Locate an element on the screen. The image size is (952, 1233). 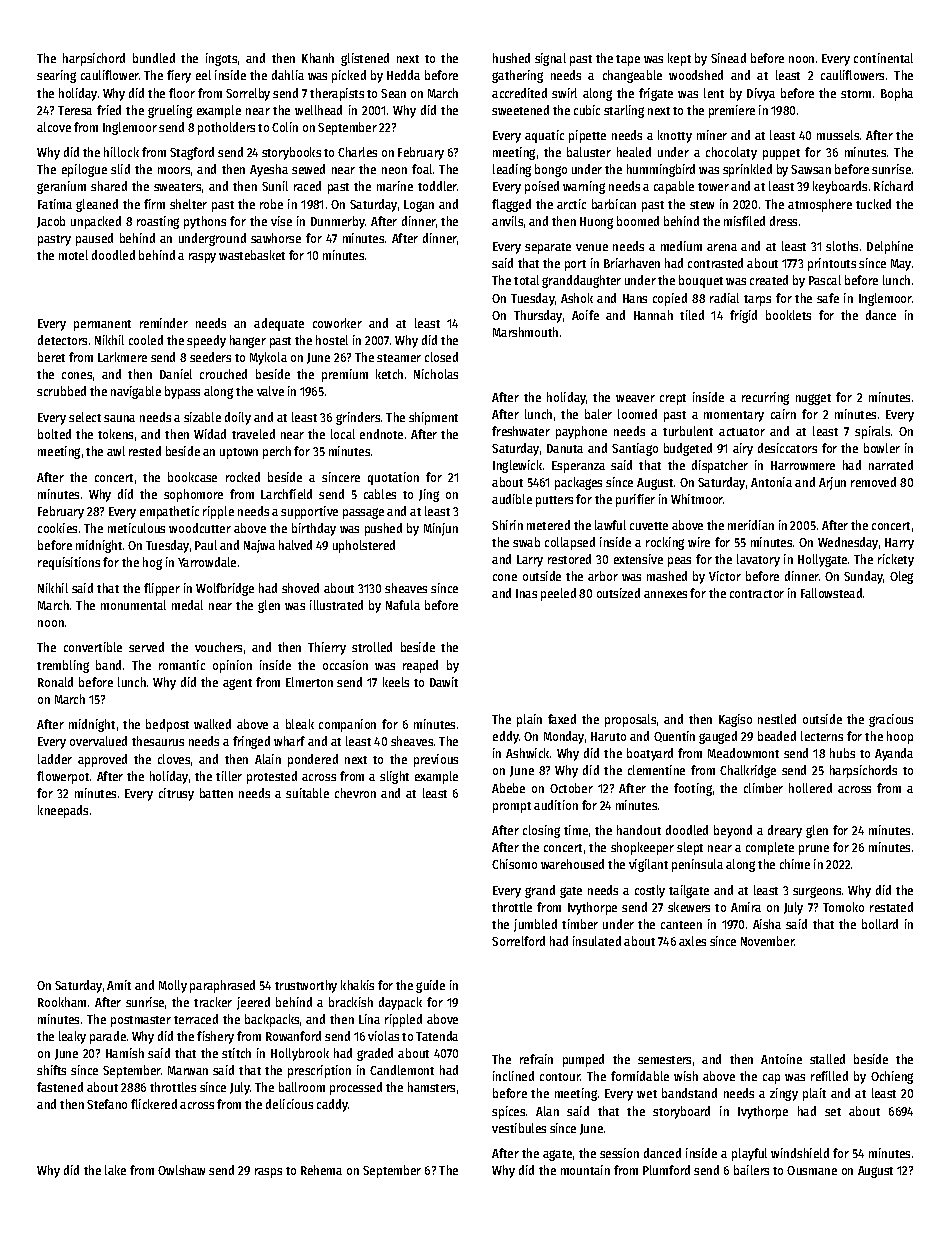
printouts is located at coordinates (832, 264).
